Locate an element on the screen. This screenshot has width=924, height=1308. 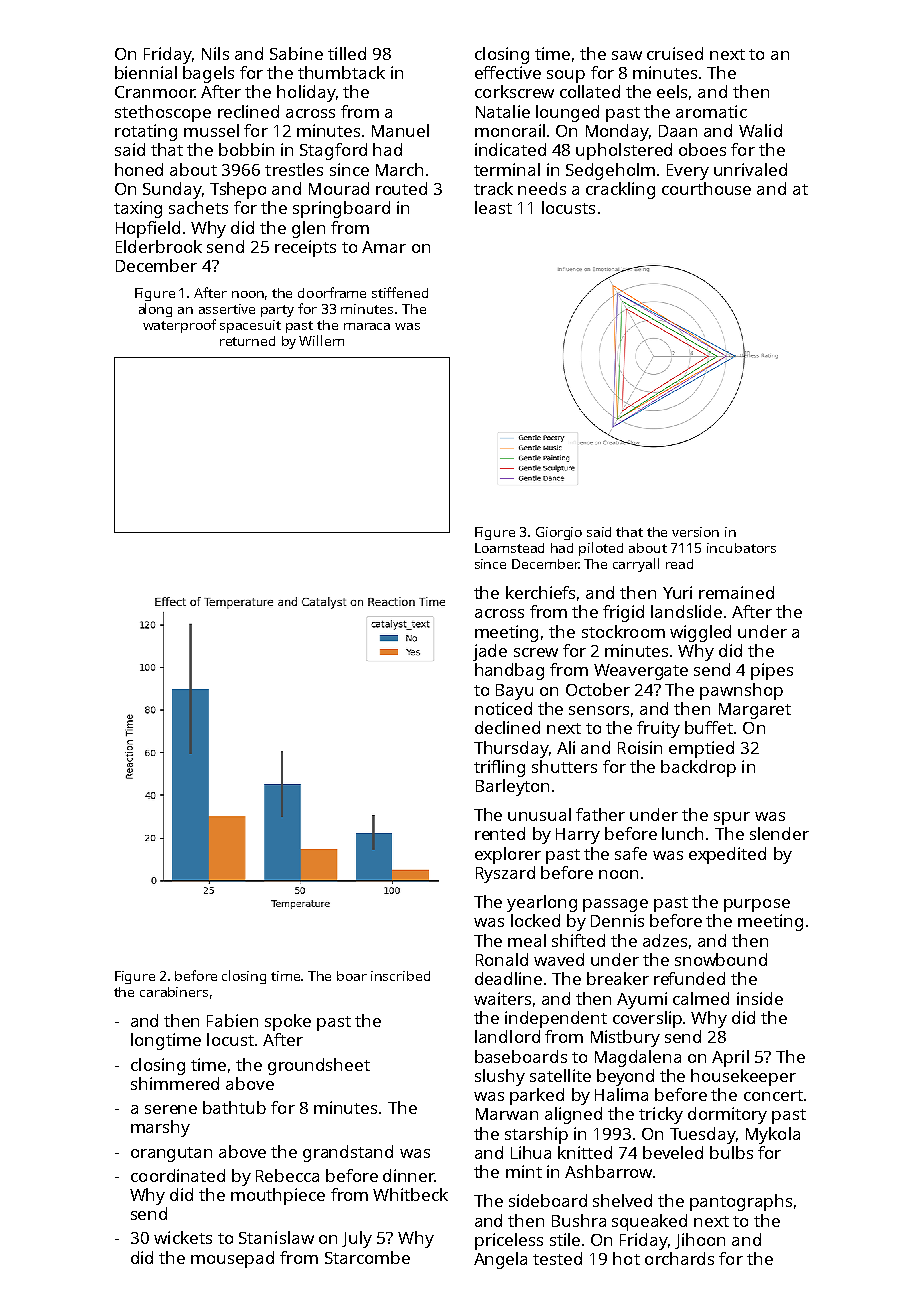
Loamstead is located at coordinates (509, 548).
